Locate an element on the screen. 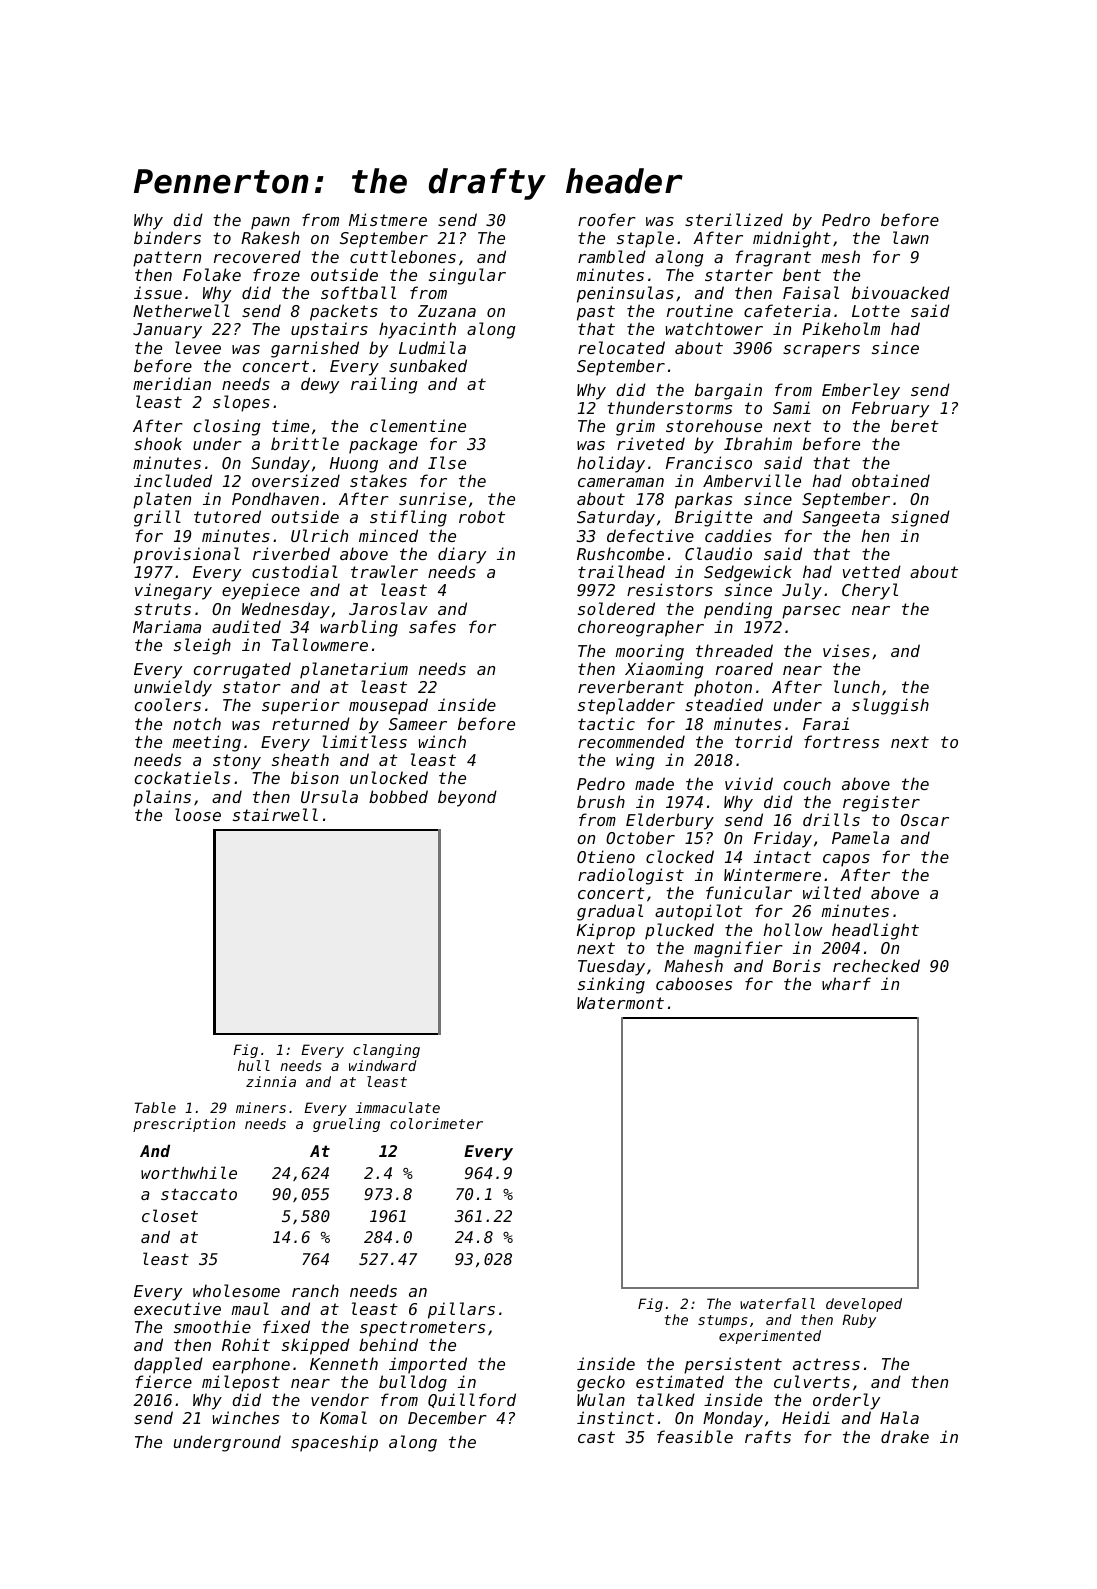  Sami is located at coordinates (791, 407).
